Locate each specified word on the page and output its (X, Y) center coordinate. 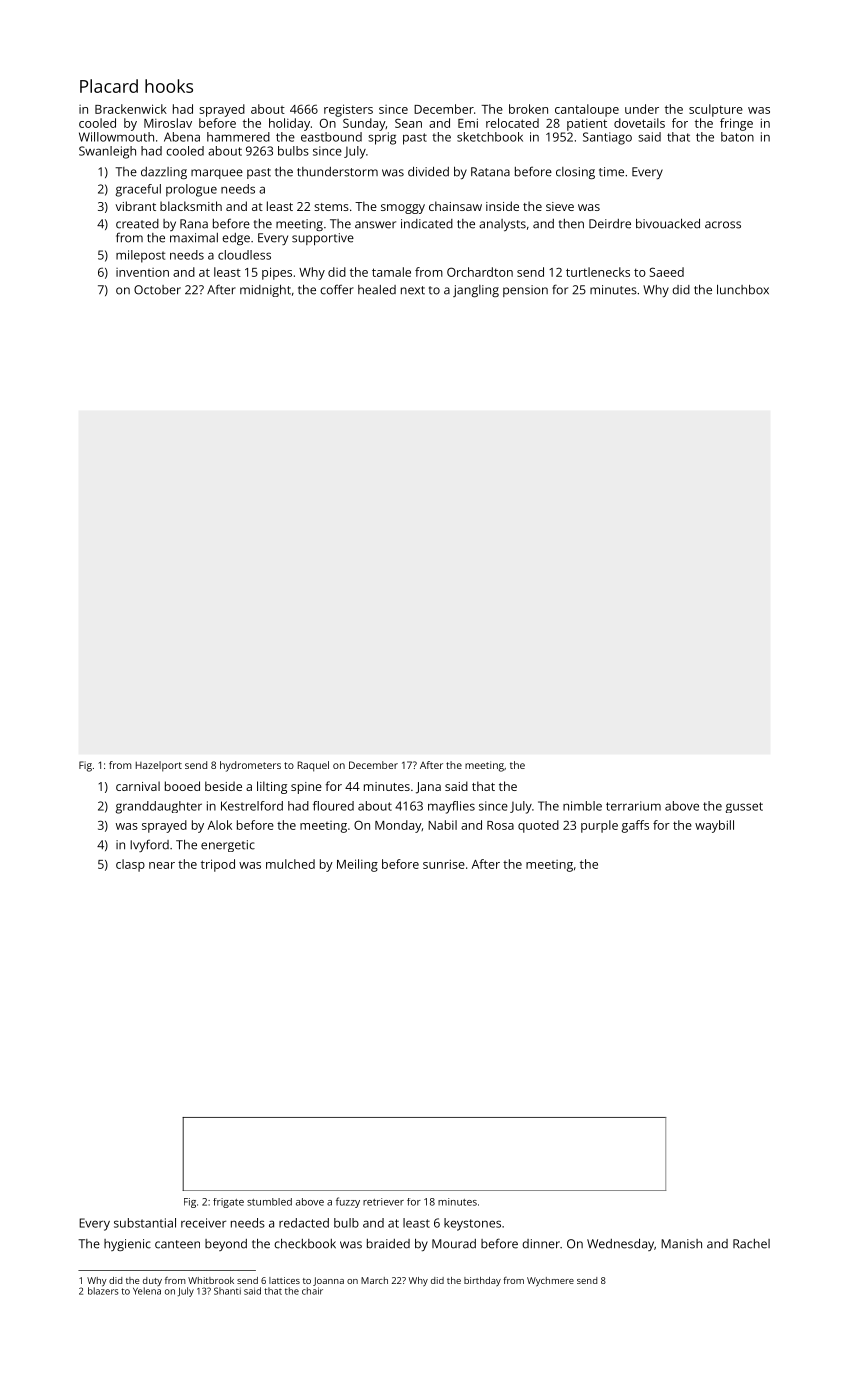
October (157, 290)
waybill (714, 826)
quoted (538, 826)
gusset (744, 807)
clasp (130, 865)
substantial (145, 1223)
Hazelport (159, 766)
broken (528, 109)
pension (525, 291)
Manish (681, 1244)
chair (312, 1291)
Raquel (313, 766)
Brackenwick (131, 109)
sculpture (716, 110)
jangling (476, 291)
